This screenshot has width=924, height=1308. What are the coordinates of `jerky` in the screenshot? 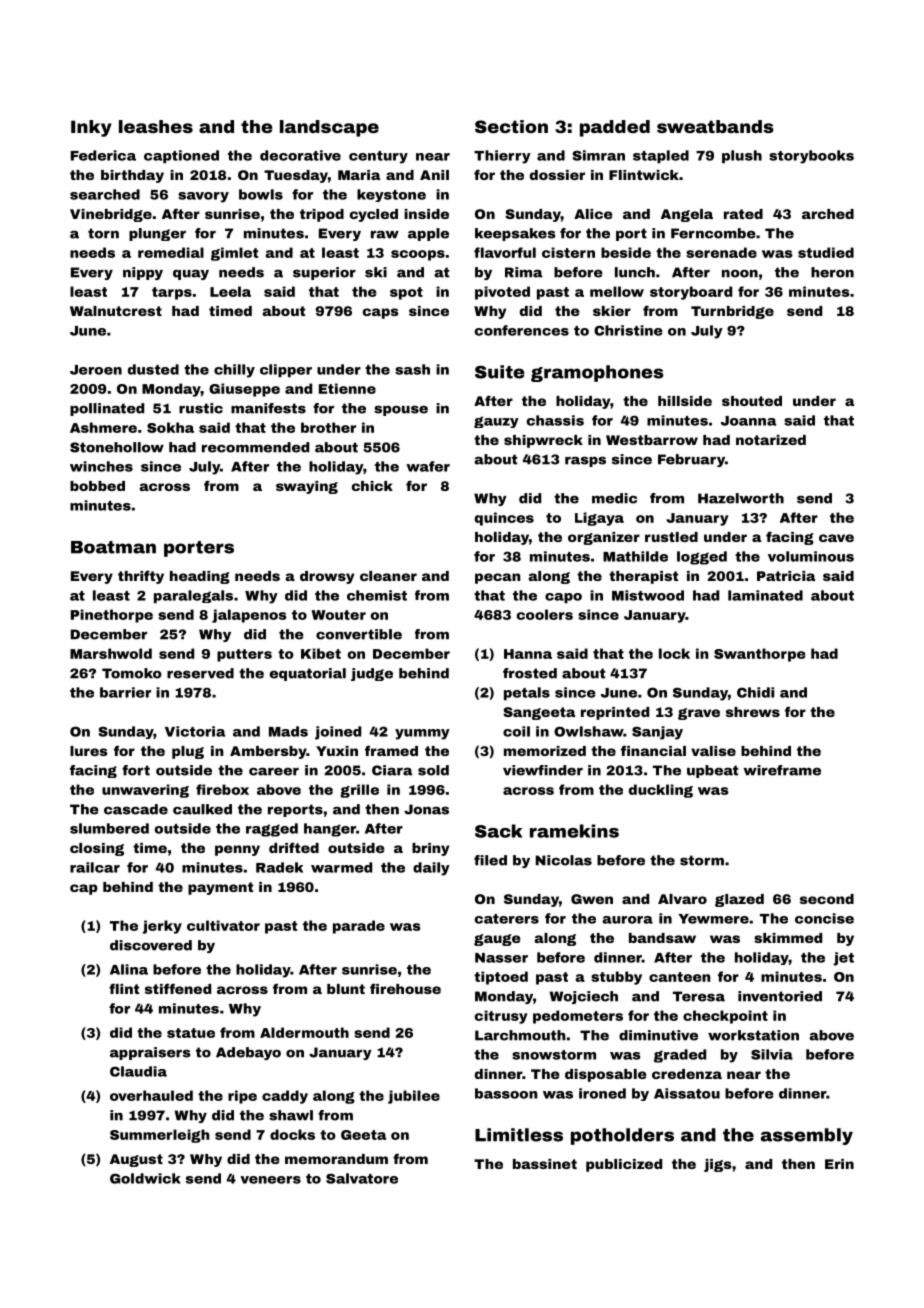 It's located at (162, 927).
